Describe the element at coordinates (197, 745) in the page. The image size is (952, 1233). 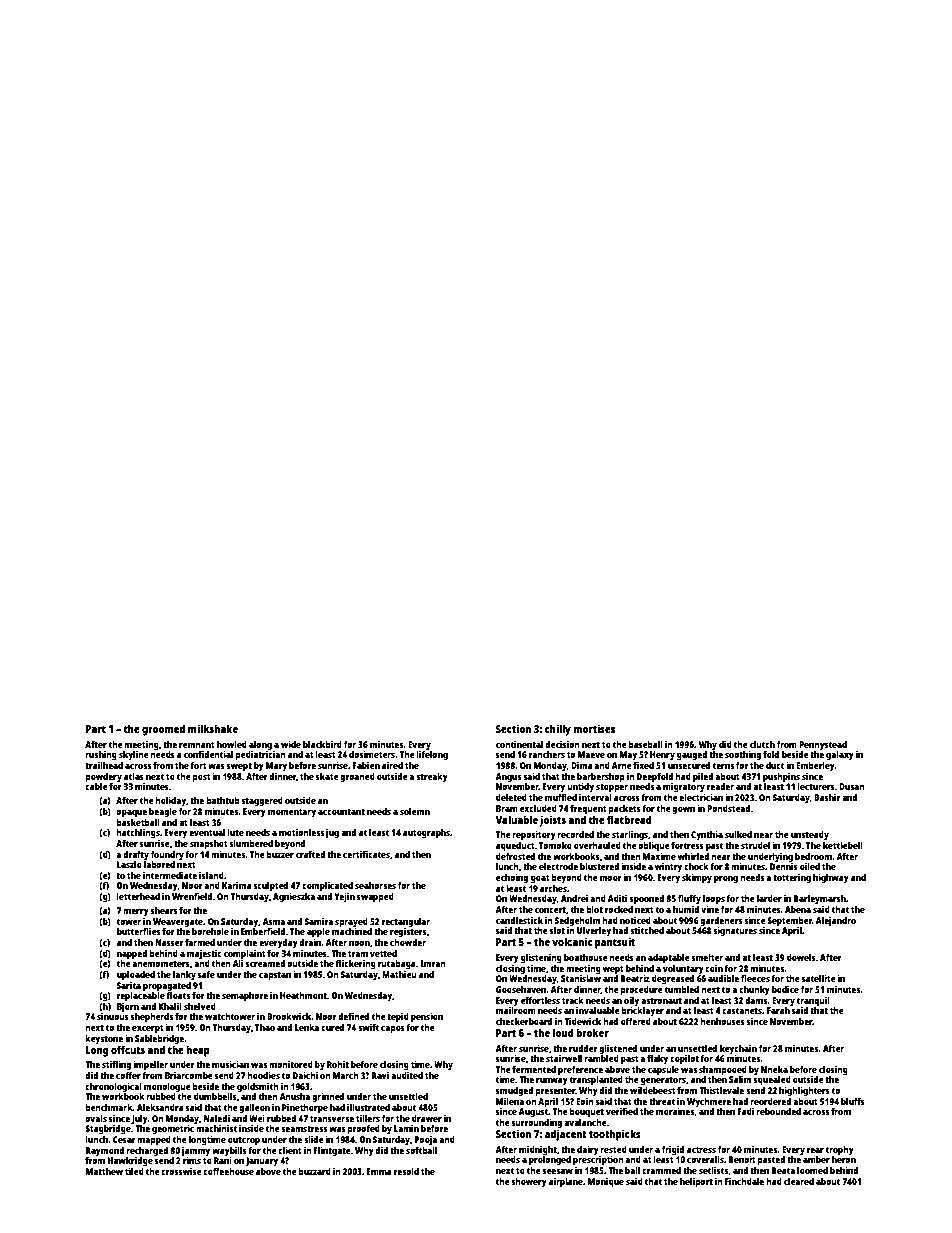
I see `remnant` at that location.
